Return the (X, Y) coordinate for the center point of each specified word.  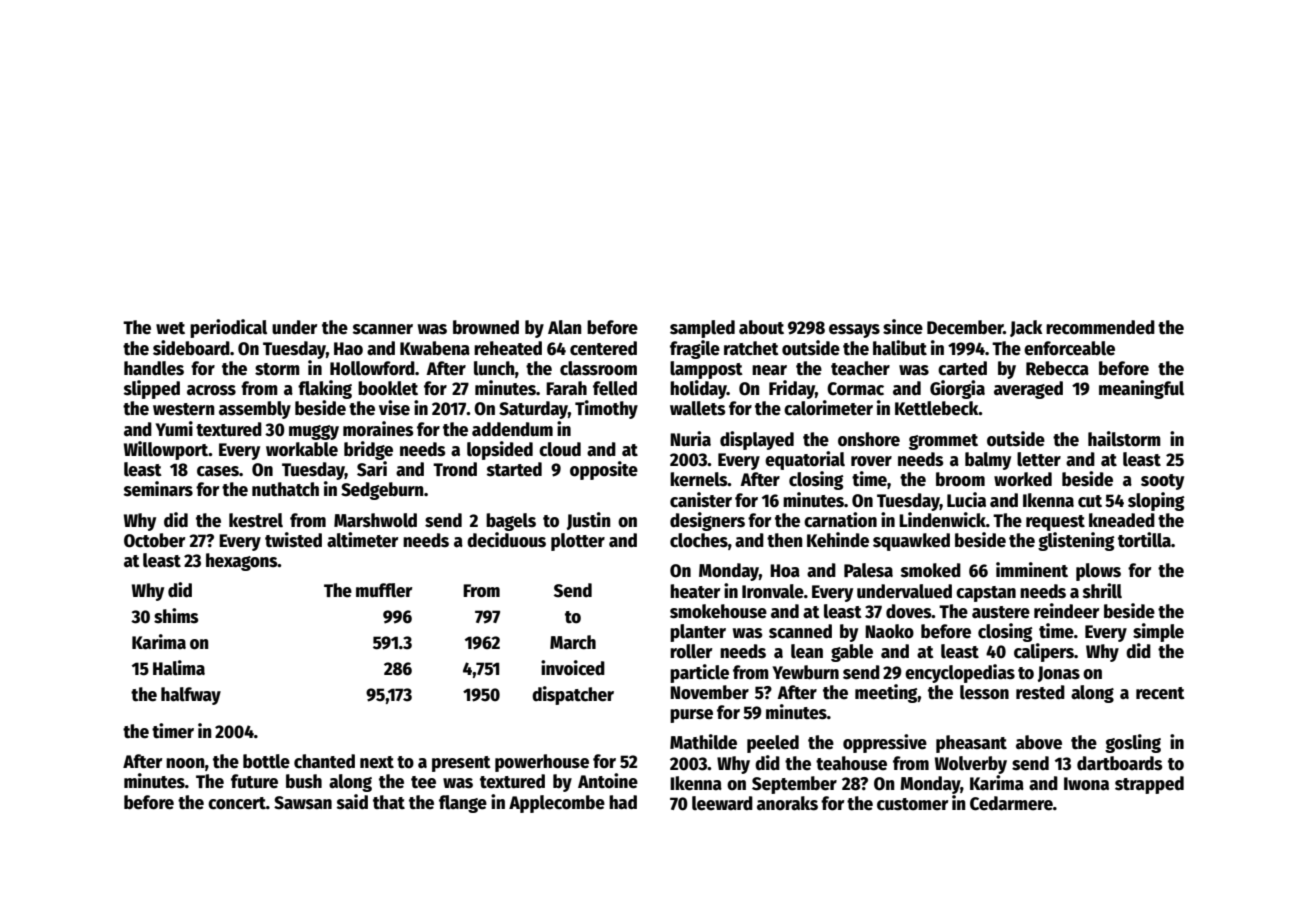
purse (691, 716)
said (352, 802)
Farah (566, 388)
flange (463, 804)
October (154, 540)
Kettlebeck (937, 408)
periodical (228, 328)
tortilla (1144, 540)
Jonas (1059, 674)
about (761, 327)
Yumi (174, 429)
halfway (191, 696)
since (903, 327)
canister (701, 500)
